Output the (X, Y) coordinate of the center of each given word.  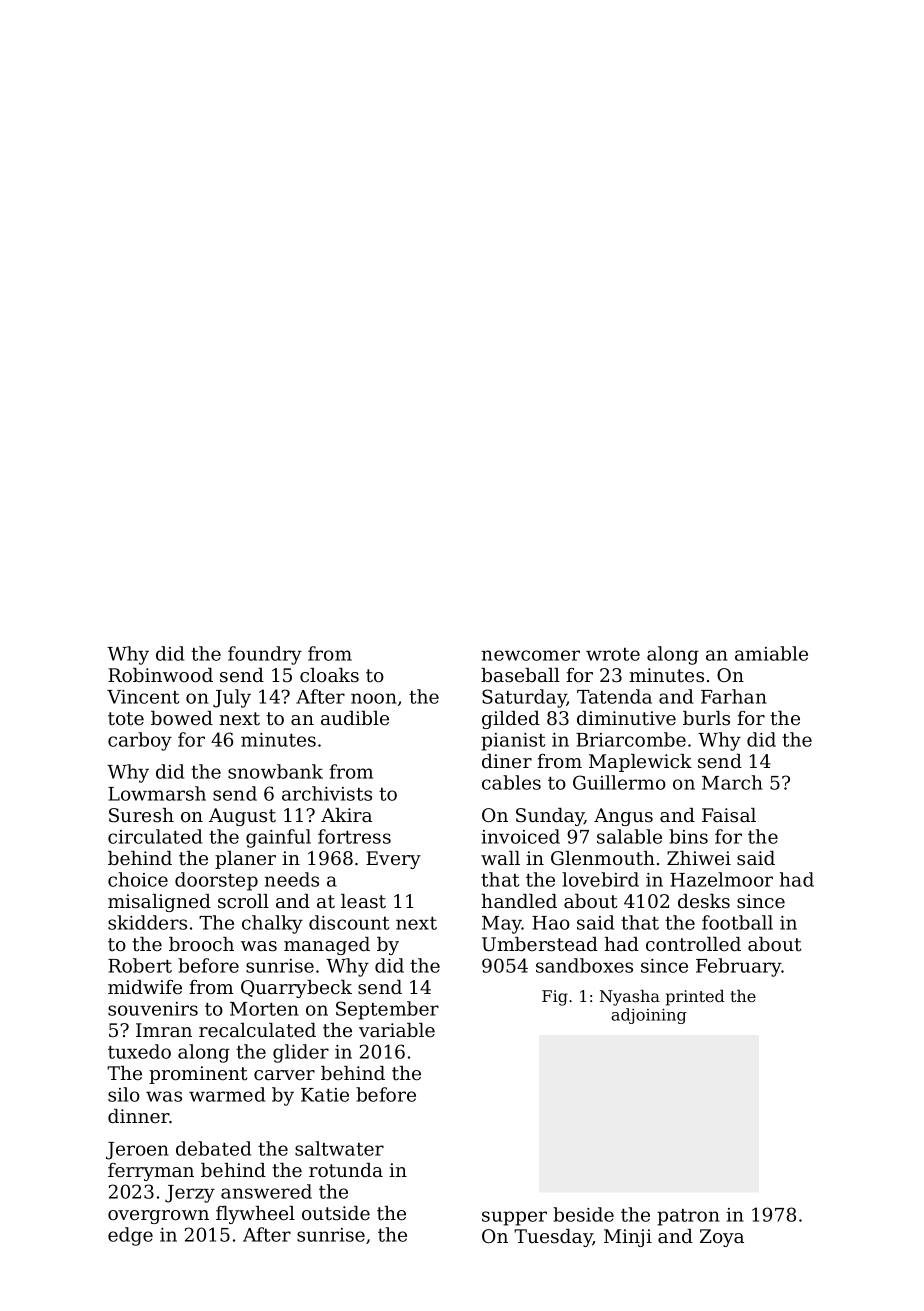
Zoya (722, 1238)
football (737, 922)
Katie (325, 1095)
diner (507, 761)
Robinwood (160, 675)
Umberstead (540, 944)
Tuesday (553, 1238)
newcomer (531, 655)
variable (397, 1030)
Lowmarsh (157, 793)
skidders (147, 922)
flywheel (255, 1215)
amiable (771, 653)
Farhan (734, 696)
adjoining (649, 1016)
